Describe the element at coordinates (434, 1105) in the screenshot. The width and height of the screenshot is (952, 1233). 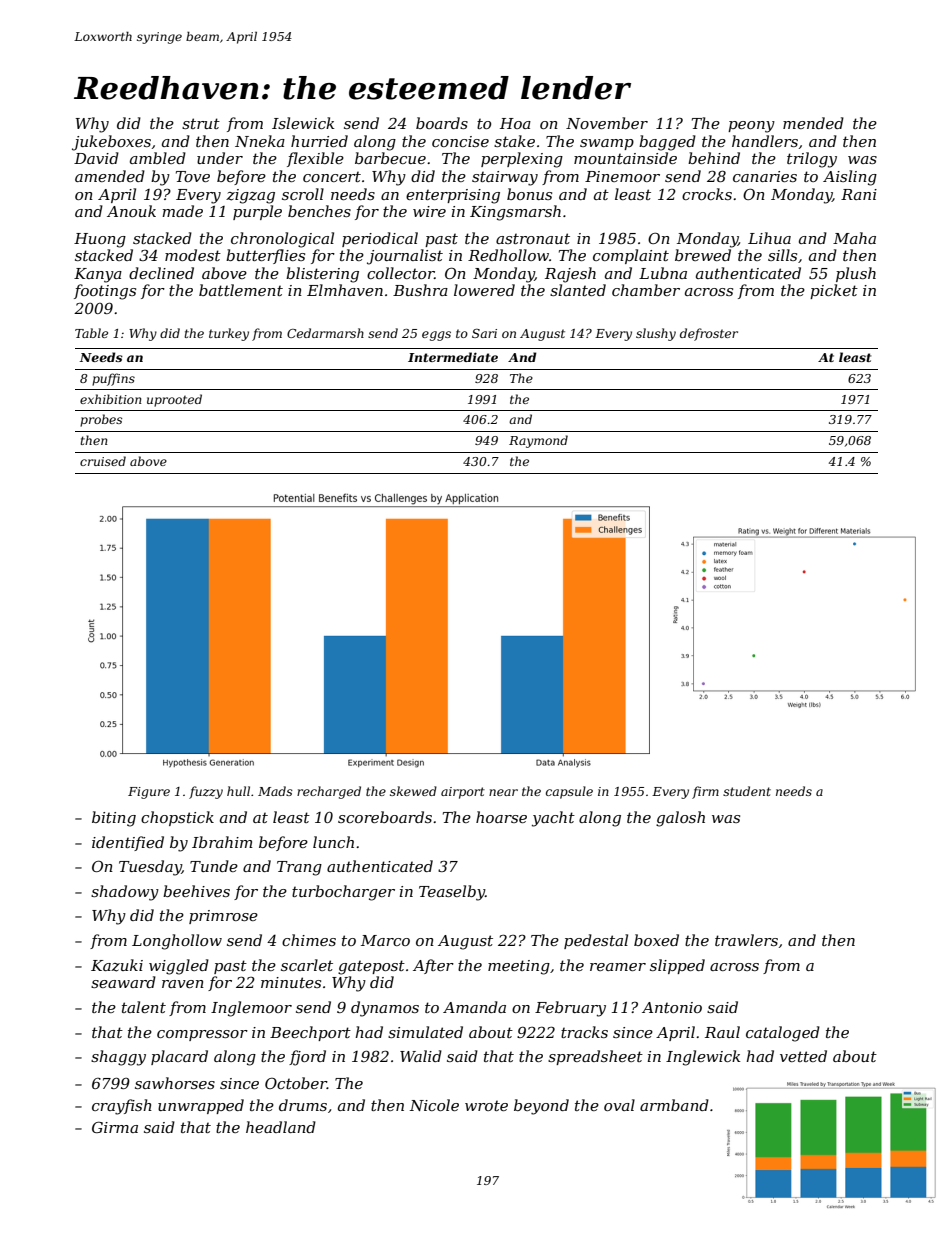
I see `Nicole` at that location.
